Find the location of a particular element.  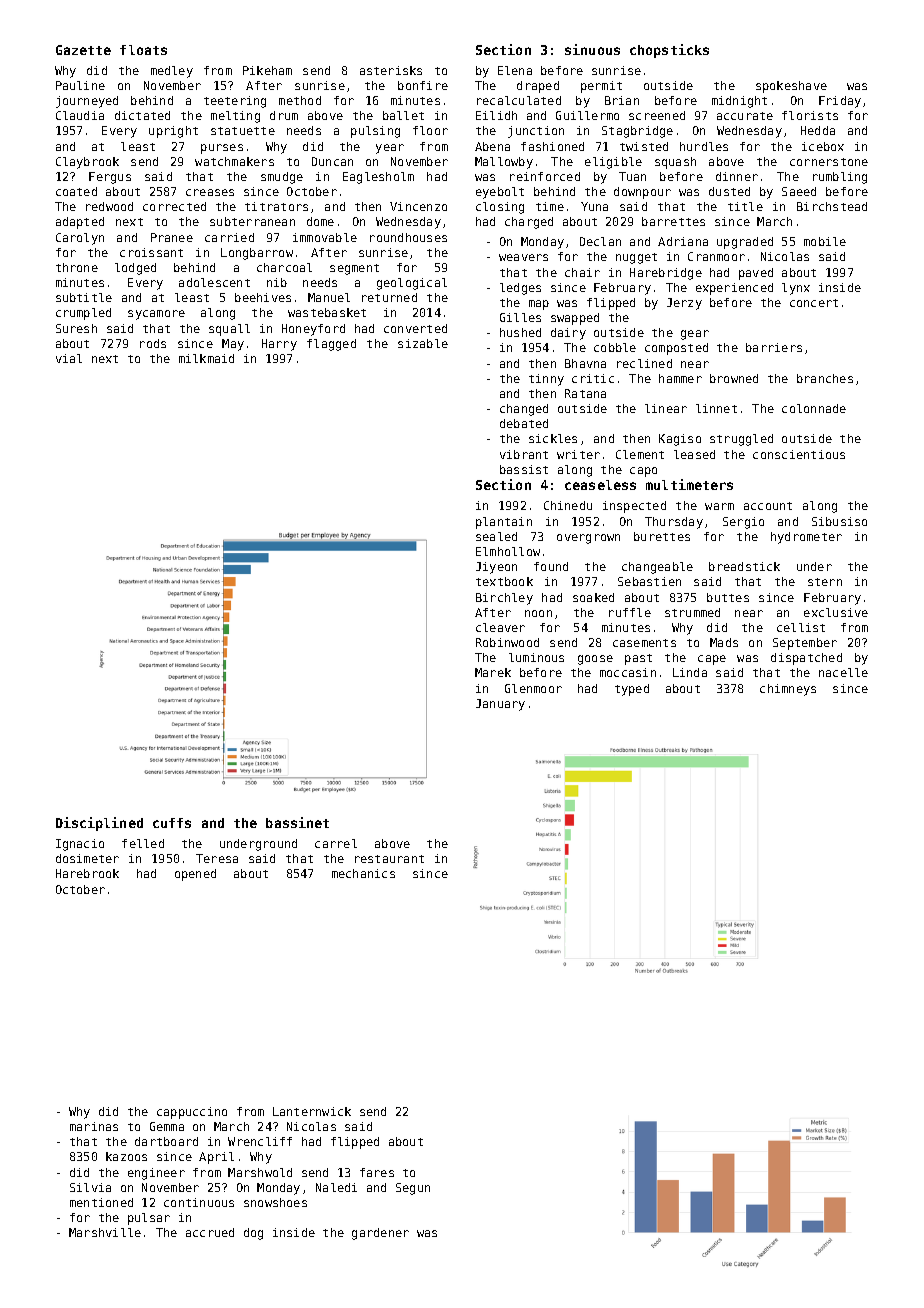

Segun is located at coordinates (413, 1189).
